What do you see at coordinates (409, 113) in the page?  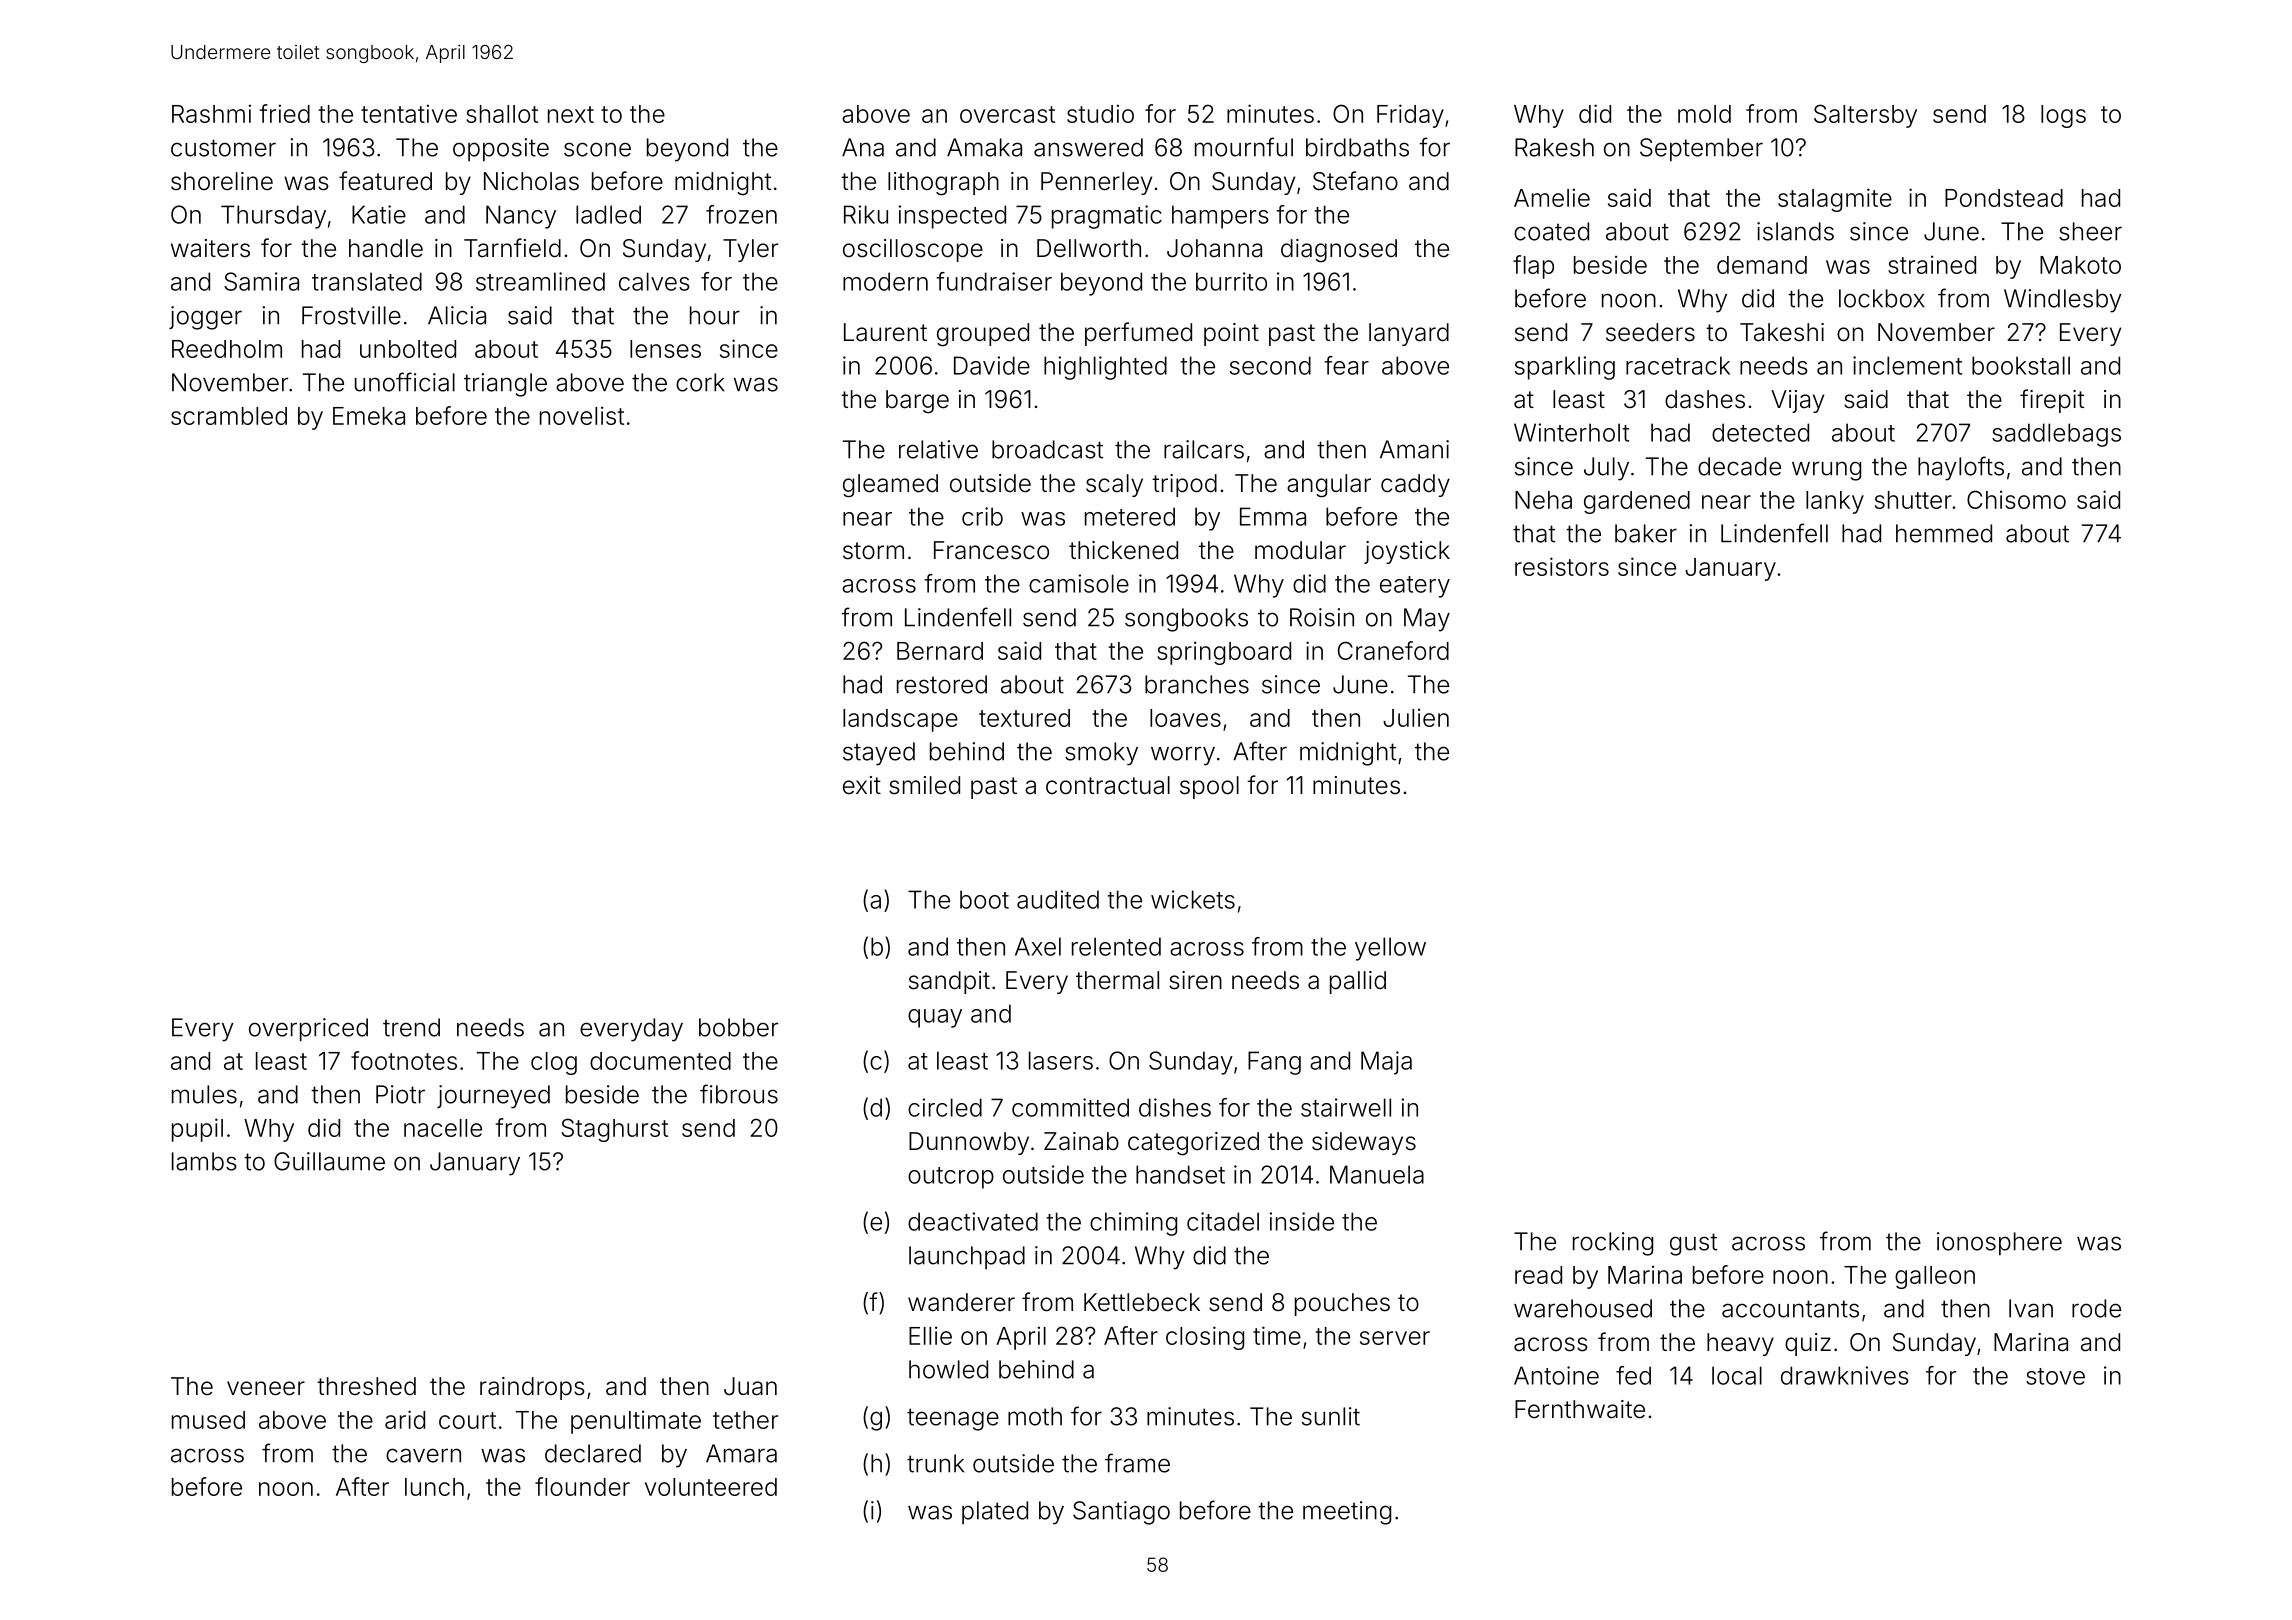 I see `tentative` at bounding box center [409, 113].
